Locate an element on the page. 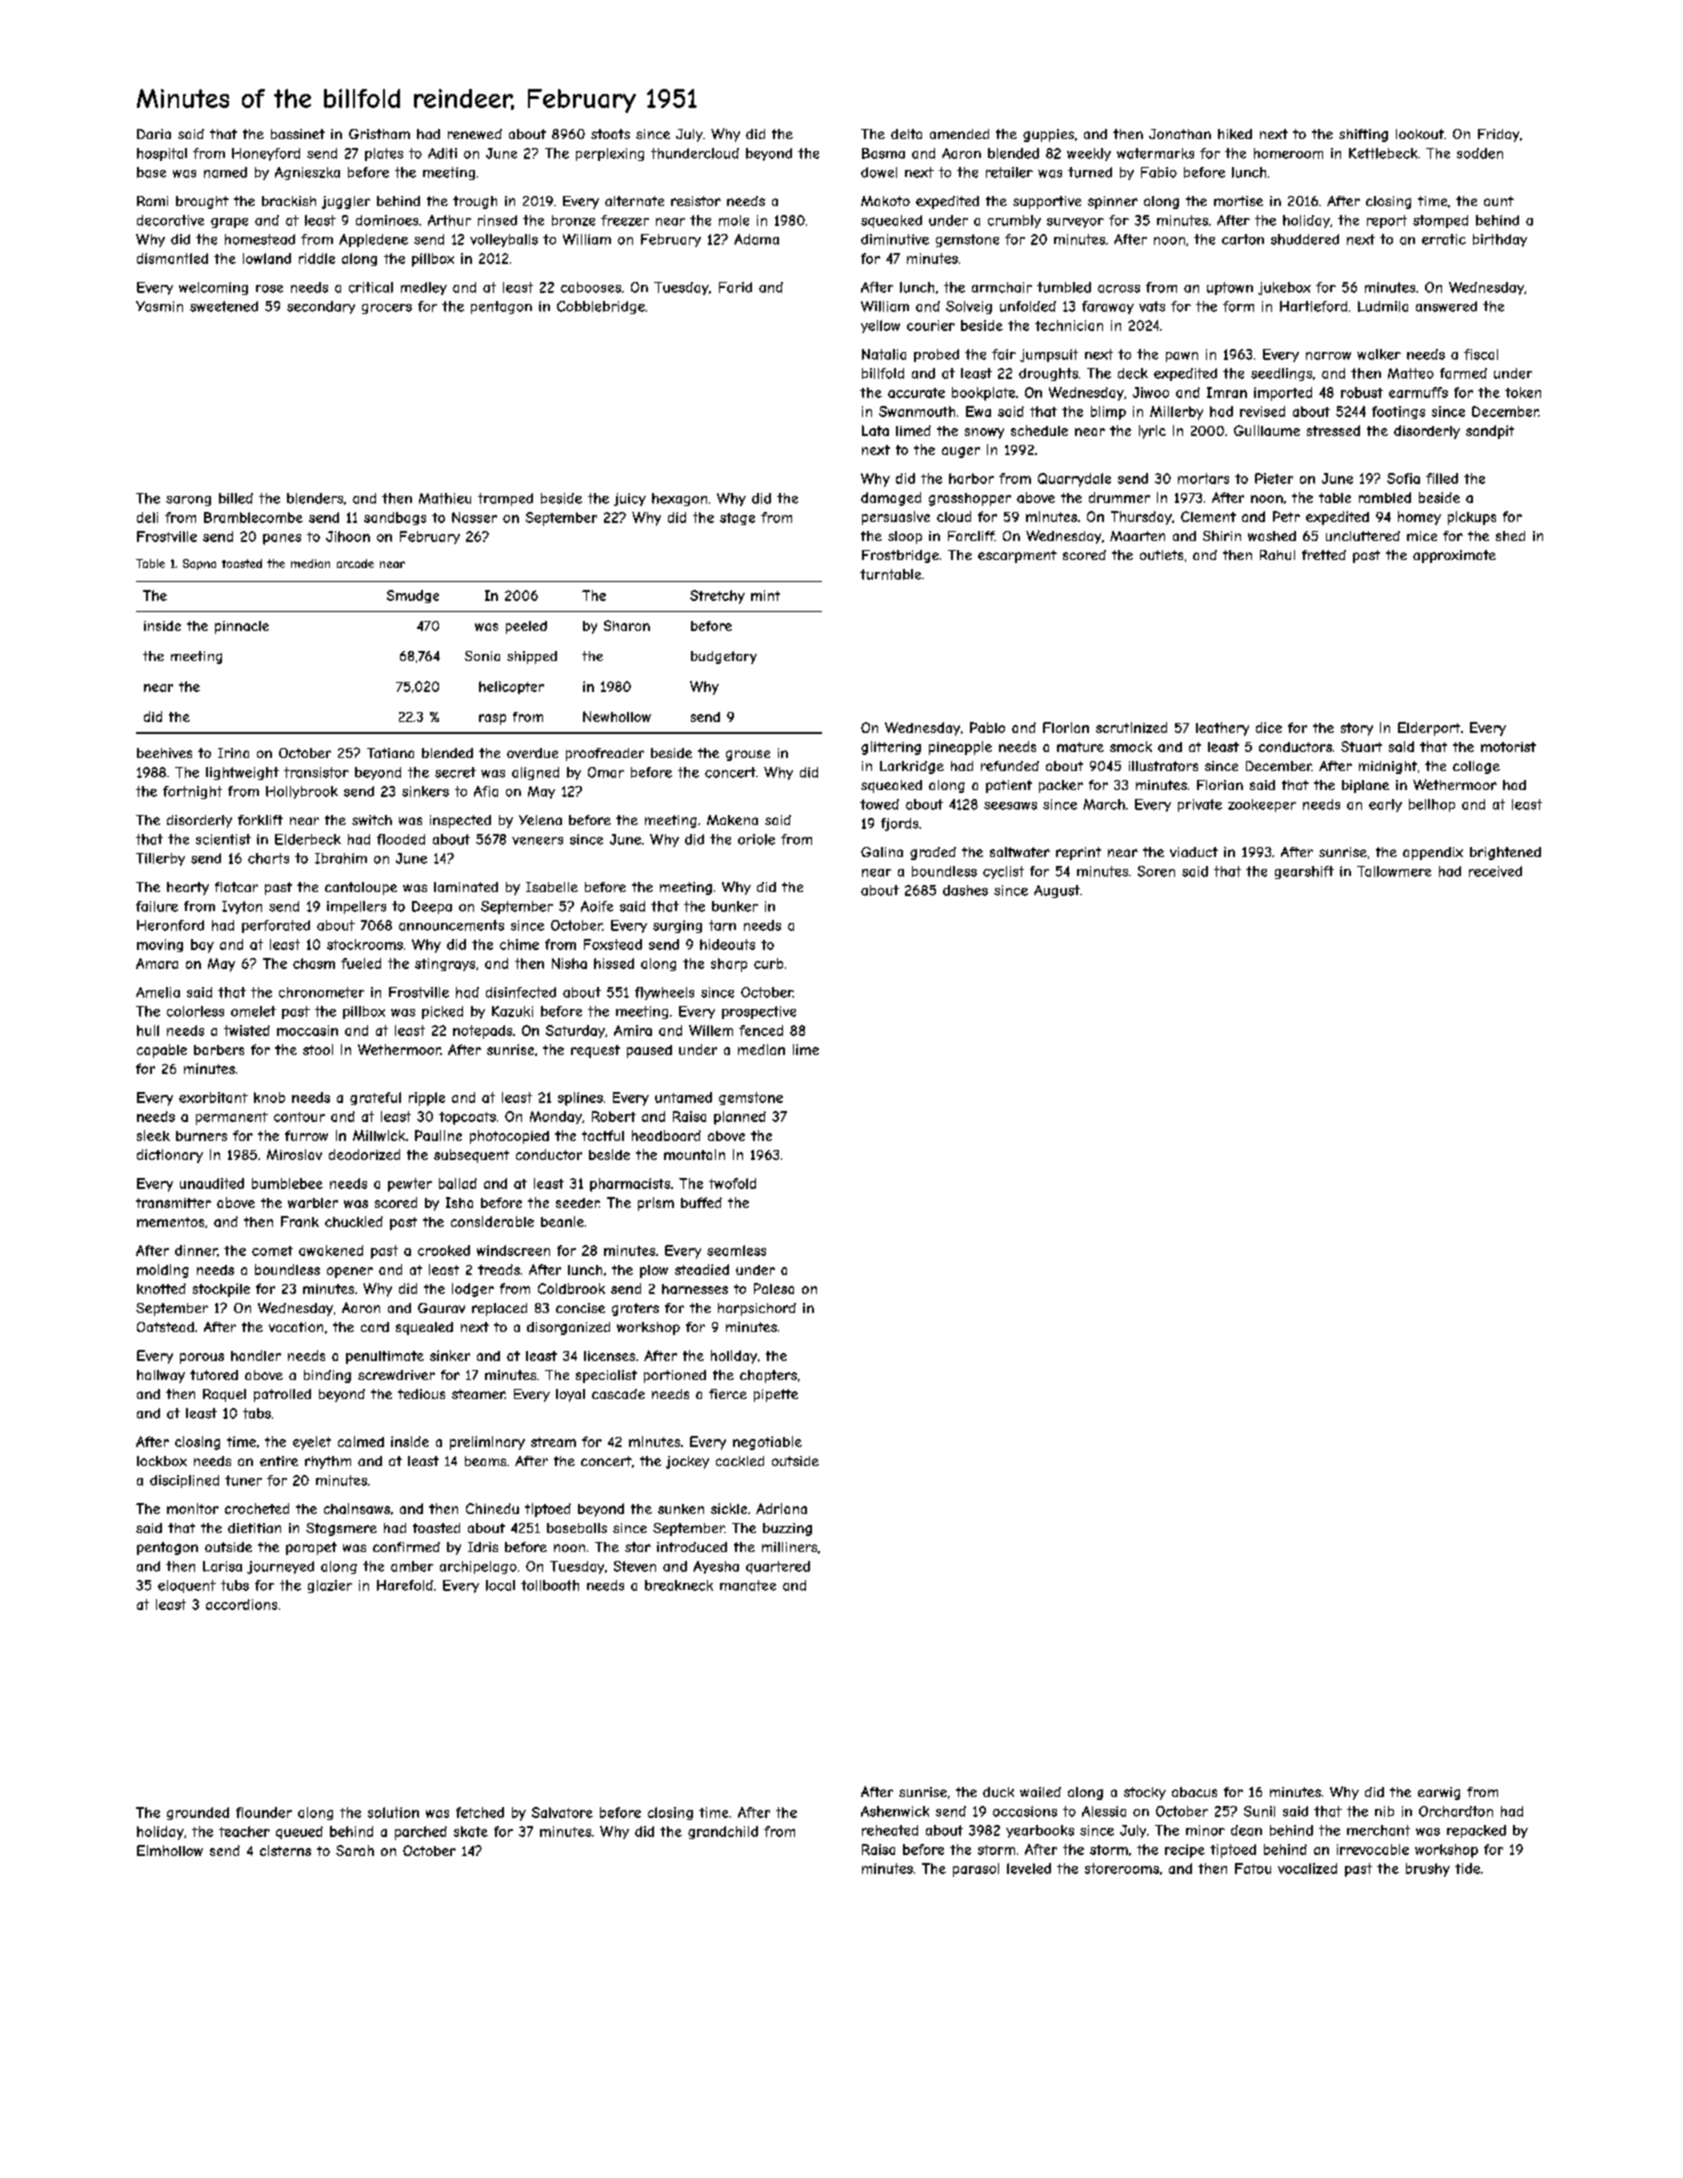 Image resolution: width=1683 pixels, height=2178 pixels. twofold is located at coordinates (732, 1183).
